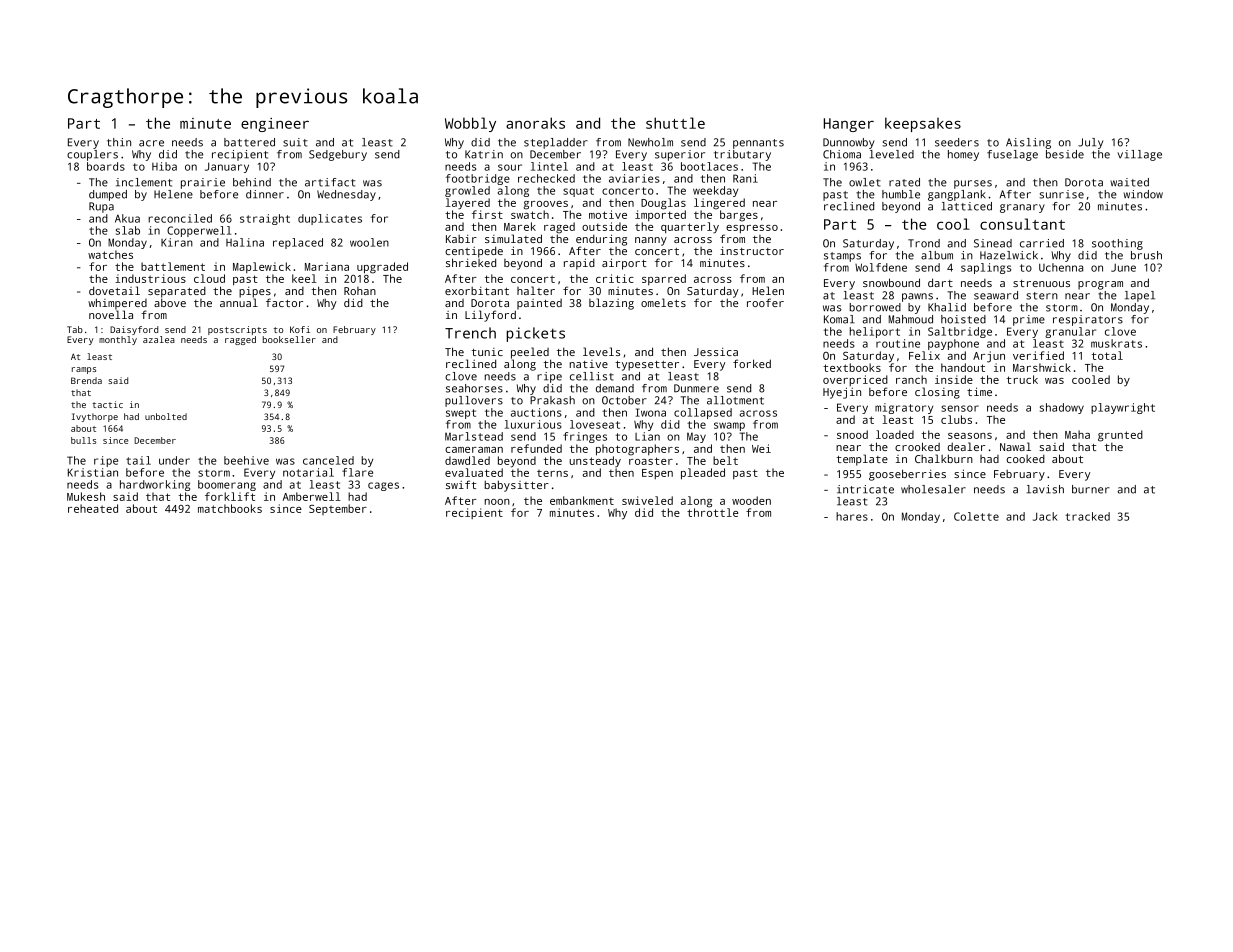 The image size is (1233, 952). I want to click on ragged, so click(240, 340).
